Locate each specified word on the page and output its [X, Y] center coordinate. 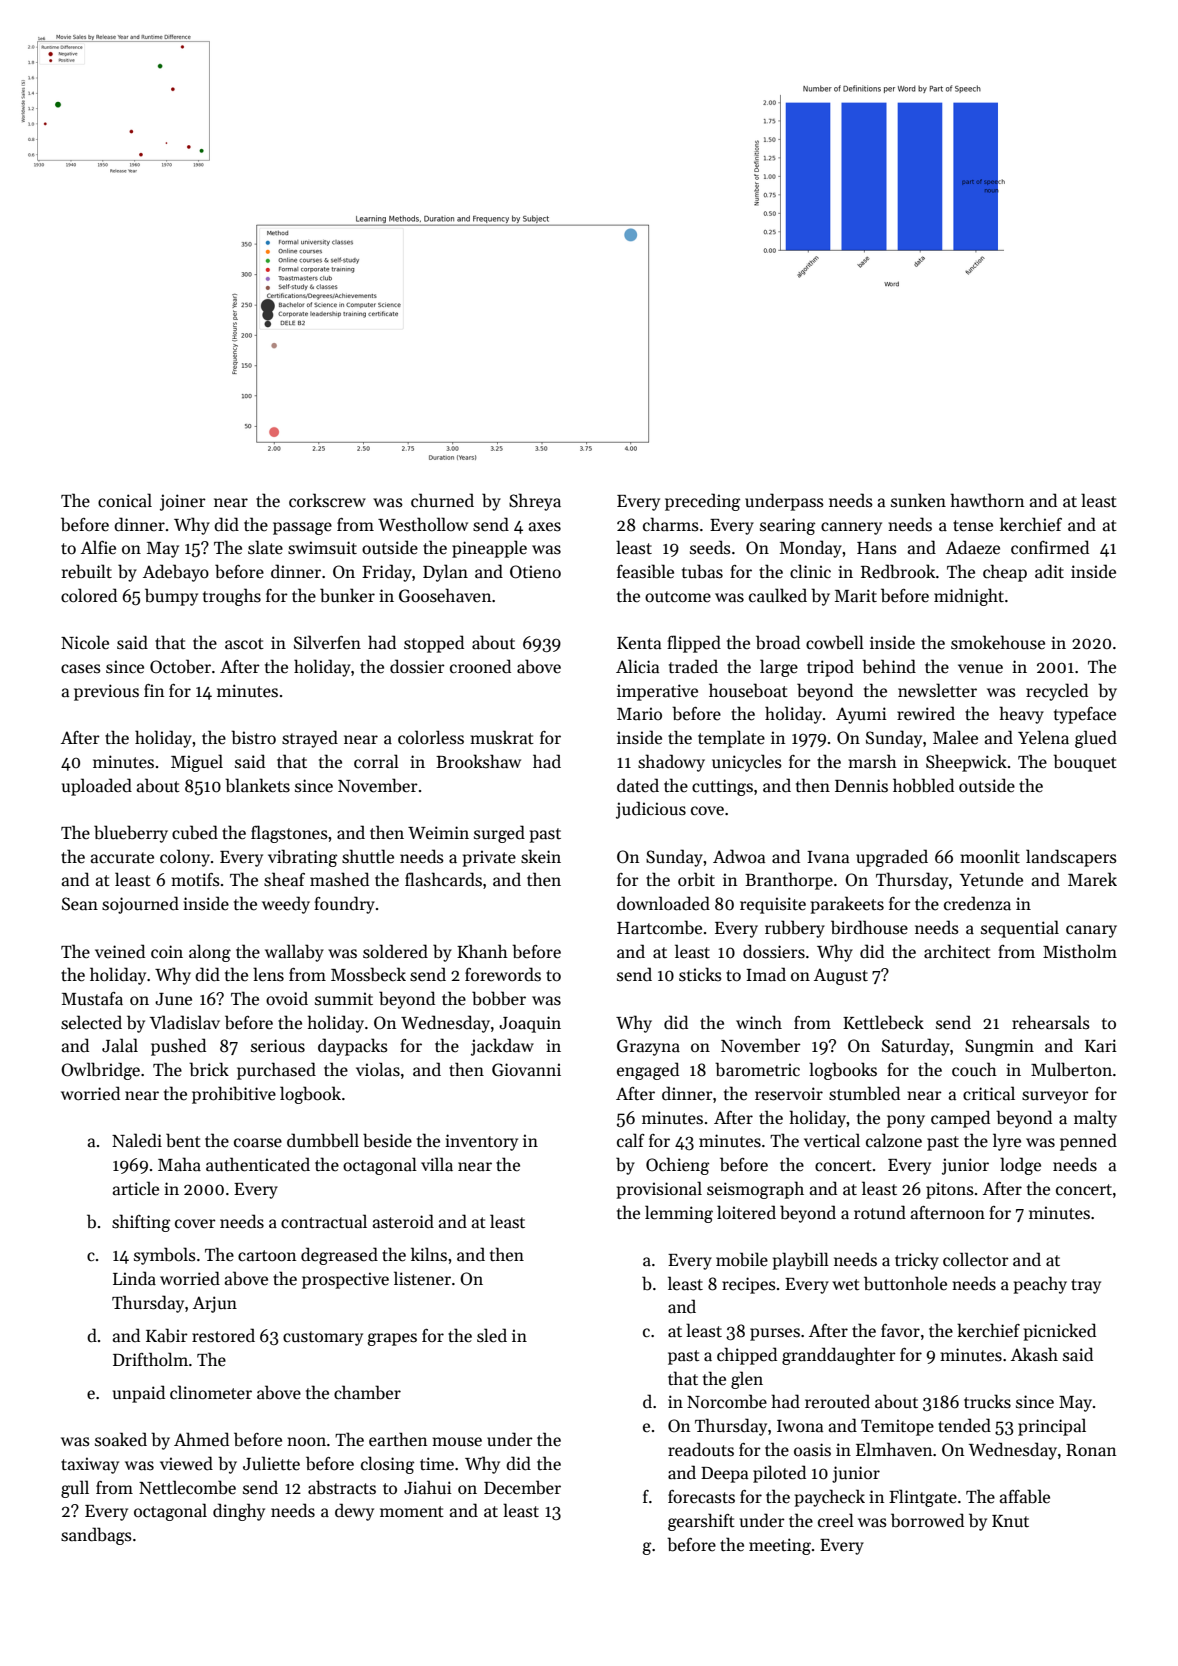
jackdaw [502, 1047]
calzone [894, 1140]
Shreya [535, 502]
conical [125, 500]
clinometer [211, 1392]
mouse [457, 1442]
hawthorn [987, 500]
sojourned [140, 905]
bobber [499, 998]
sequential [1020, 929]
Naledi [137, 1140]
